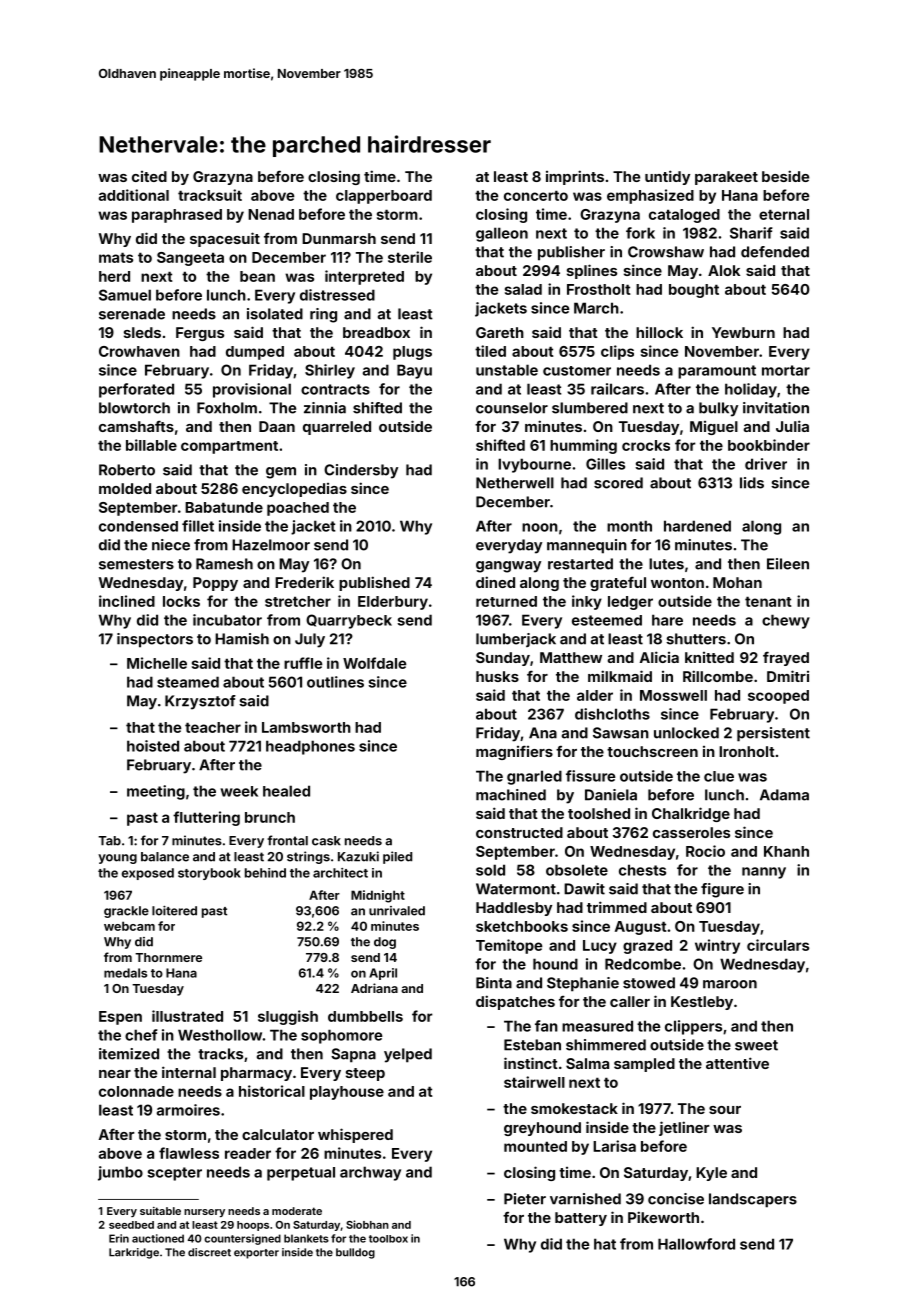 Image resolution: width=908 pixels, height=1316 pixels. I want to click on published, so click(374, 583).
